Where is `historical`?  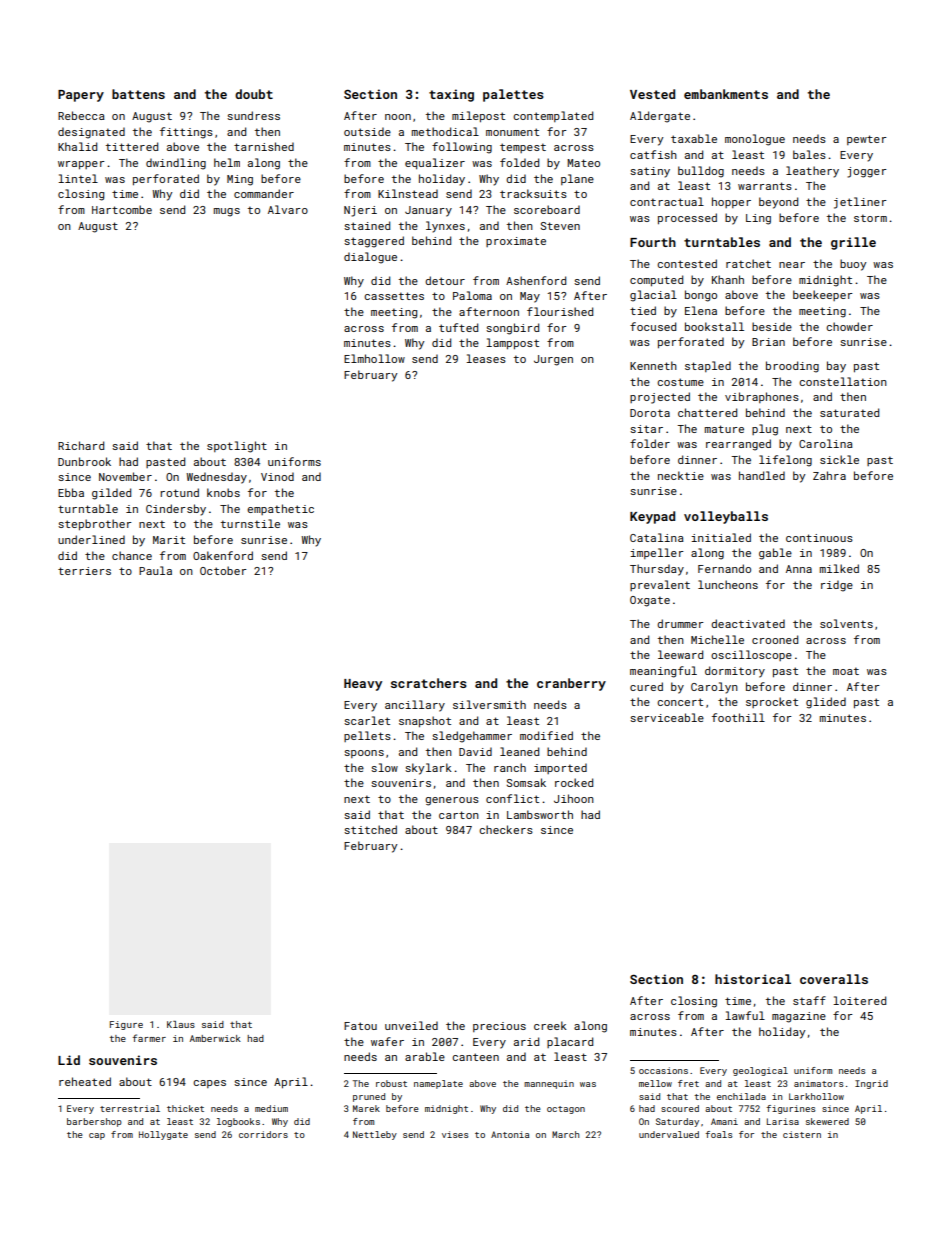 historical is located at coordinates (753, 979).
